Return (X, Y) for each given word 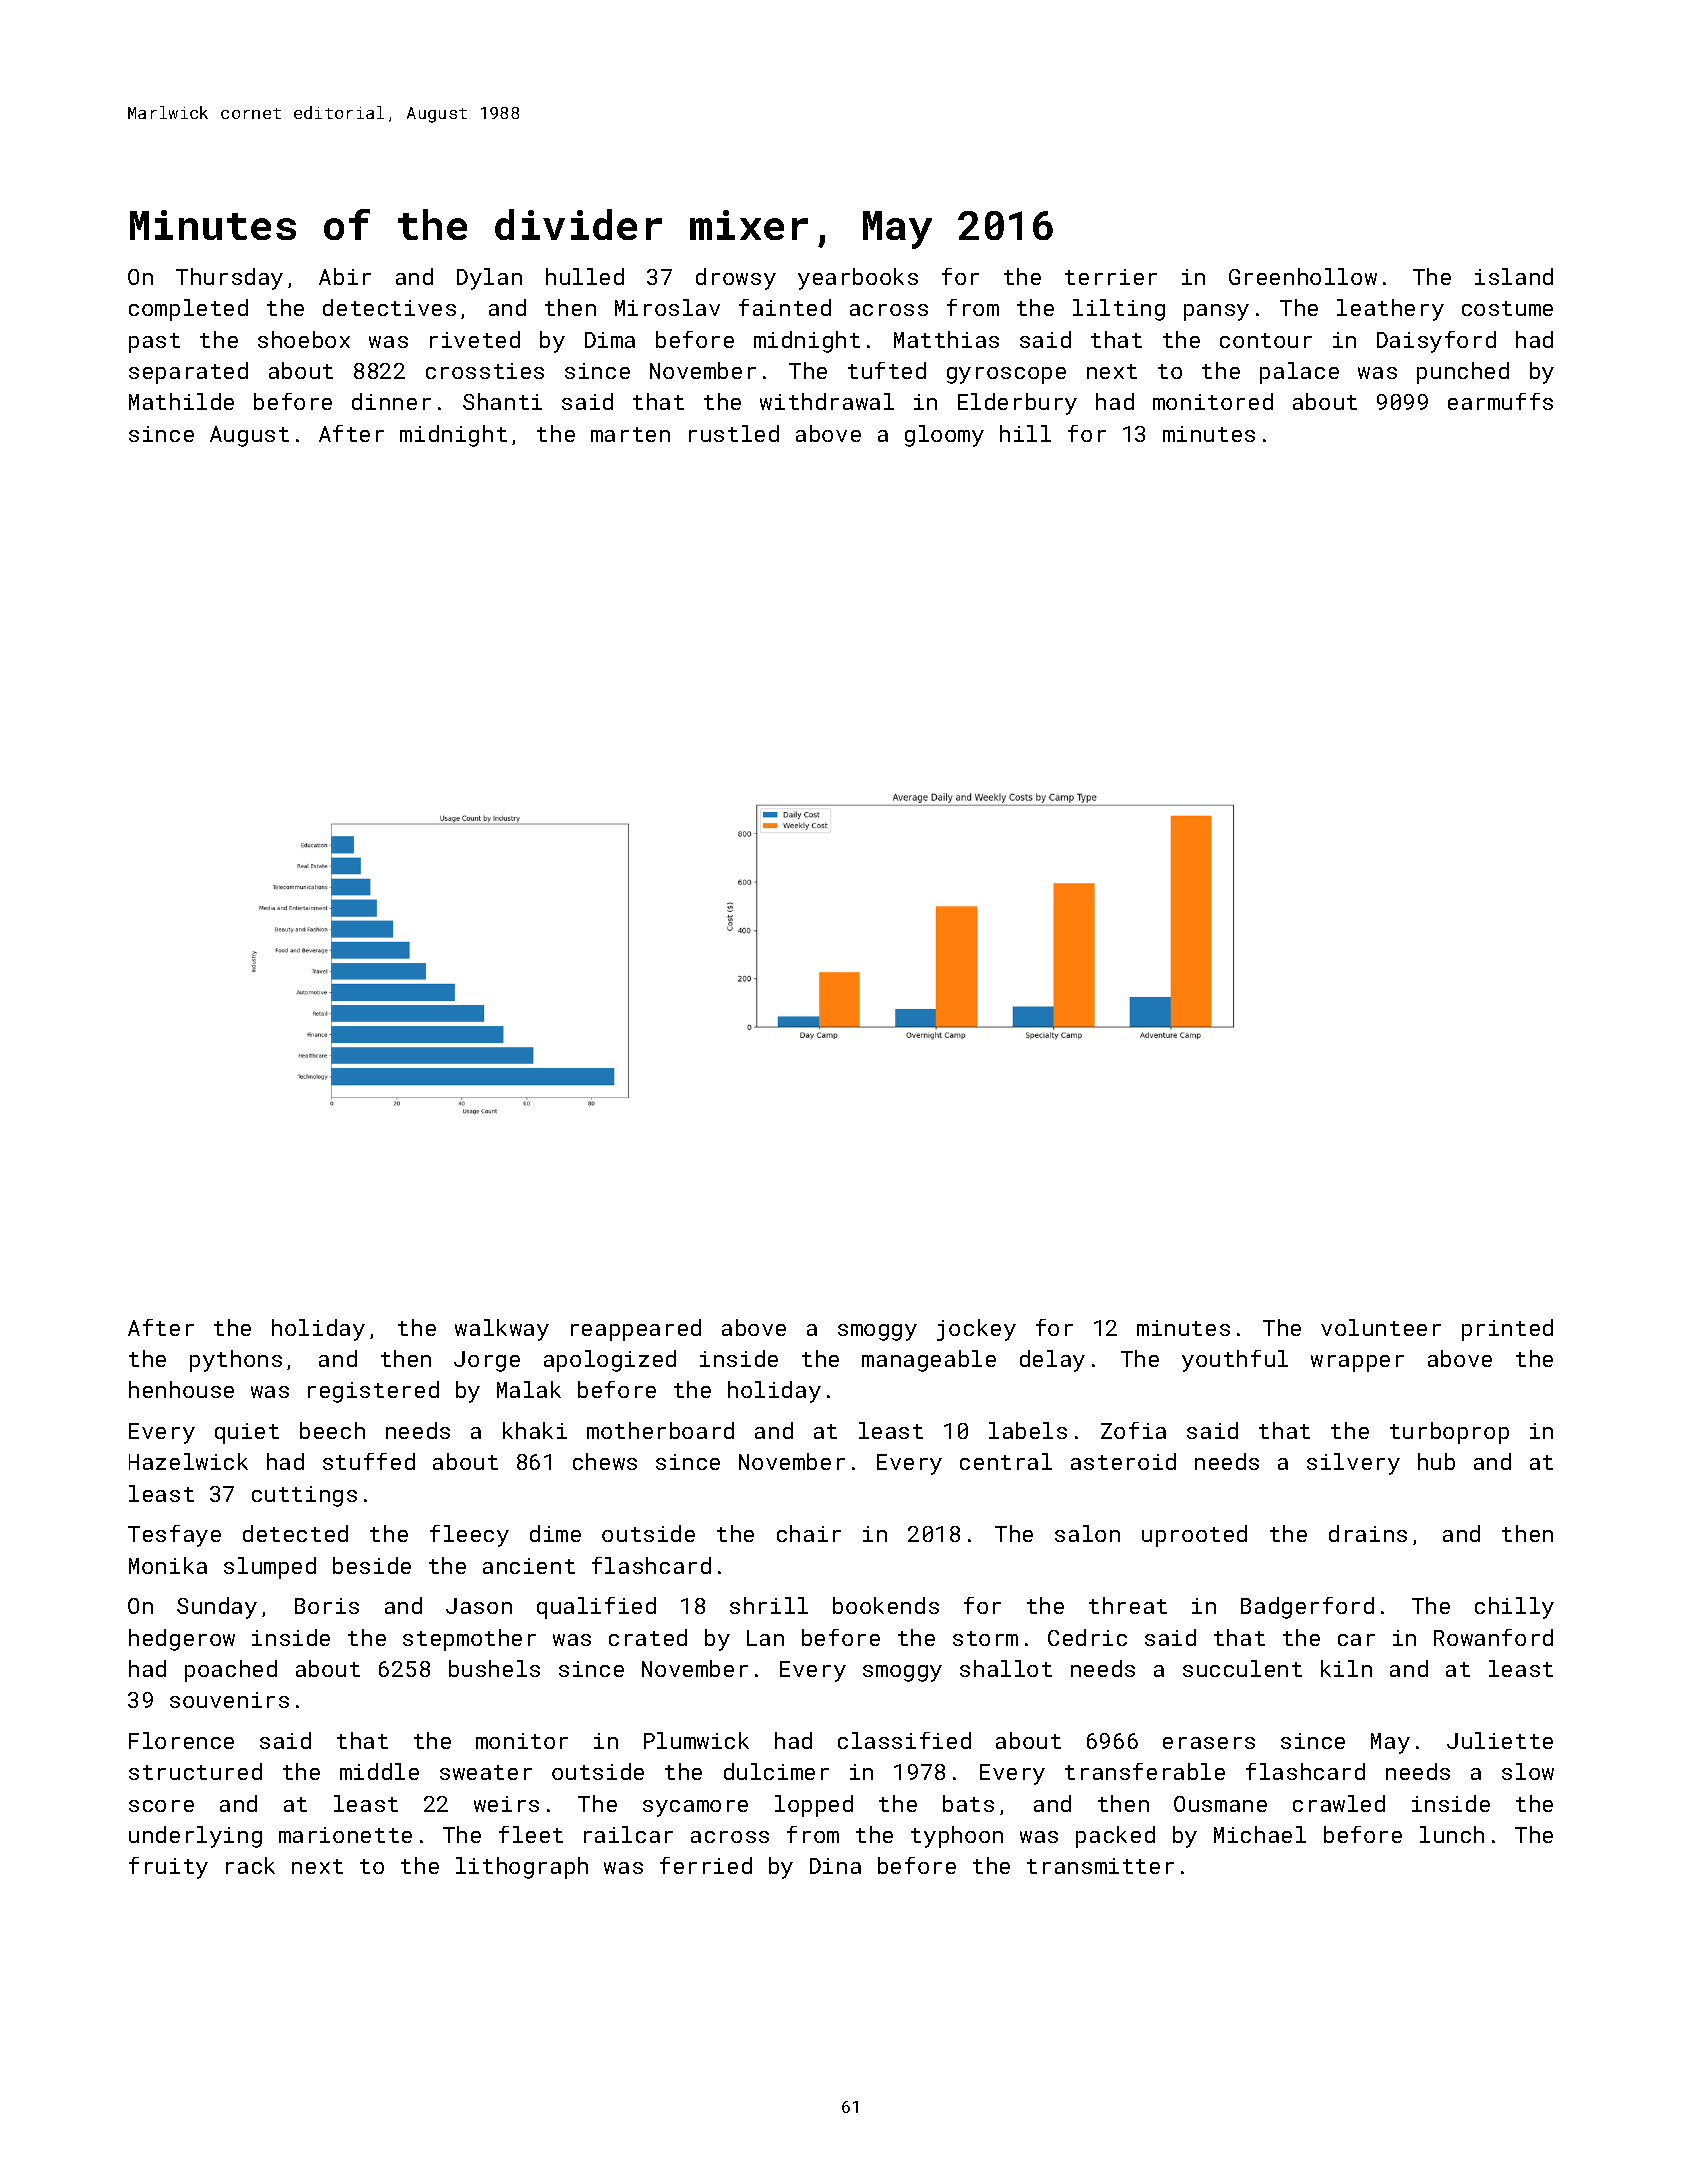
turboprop (1449, 1433)
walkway (502, 1330)
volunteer (1381, 1327)
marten (630, 434)
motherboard (660, 1430)
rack (250, 1865)
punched (1463, 373)
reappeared (636, 1330)
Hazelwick (188, 1461)
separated (188, 373)
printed (1507, 1330)
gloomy (944, 436)
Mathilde (181, 401)
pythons (236, 1361)
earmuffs (1500, 401)
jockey (976, 1330)
